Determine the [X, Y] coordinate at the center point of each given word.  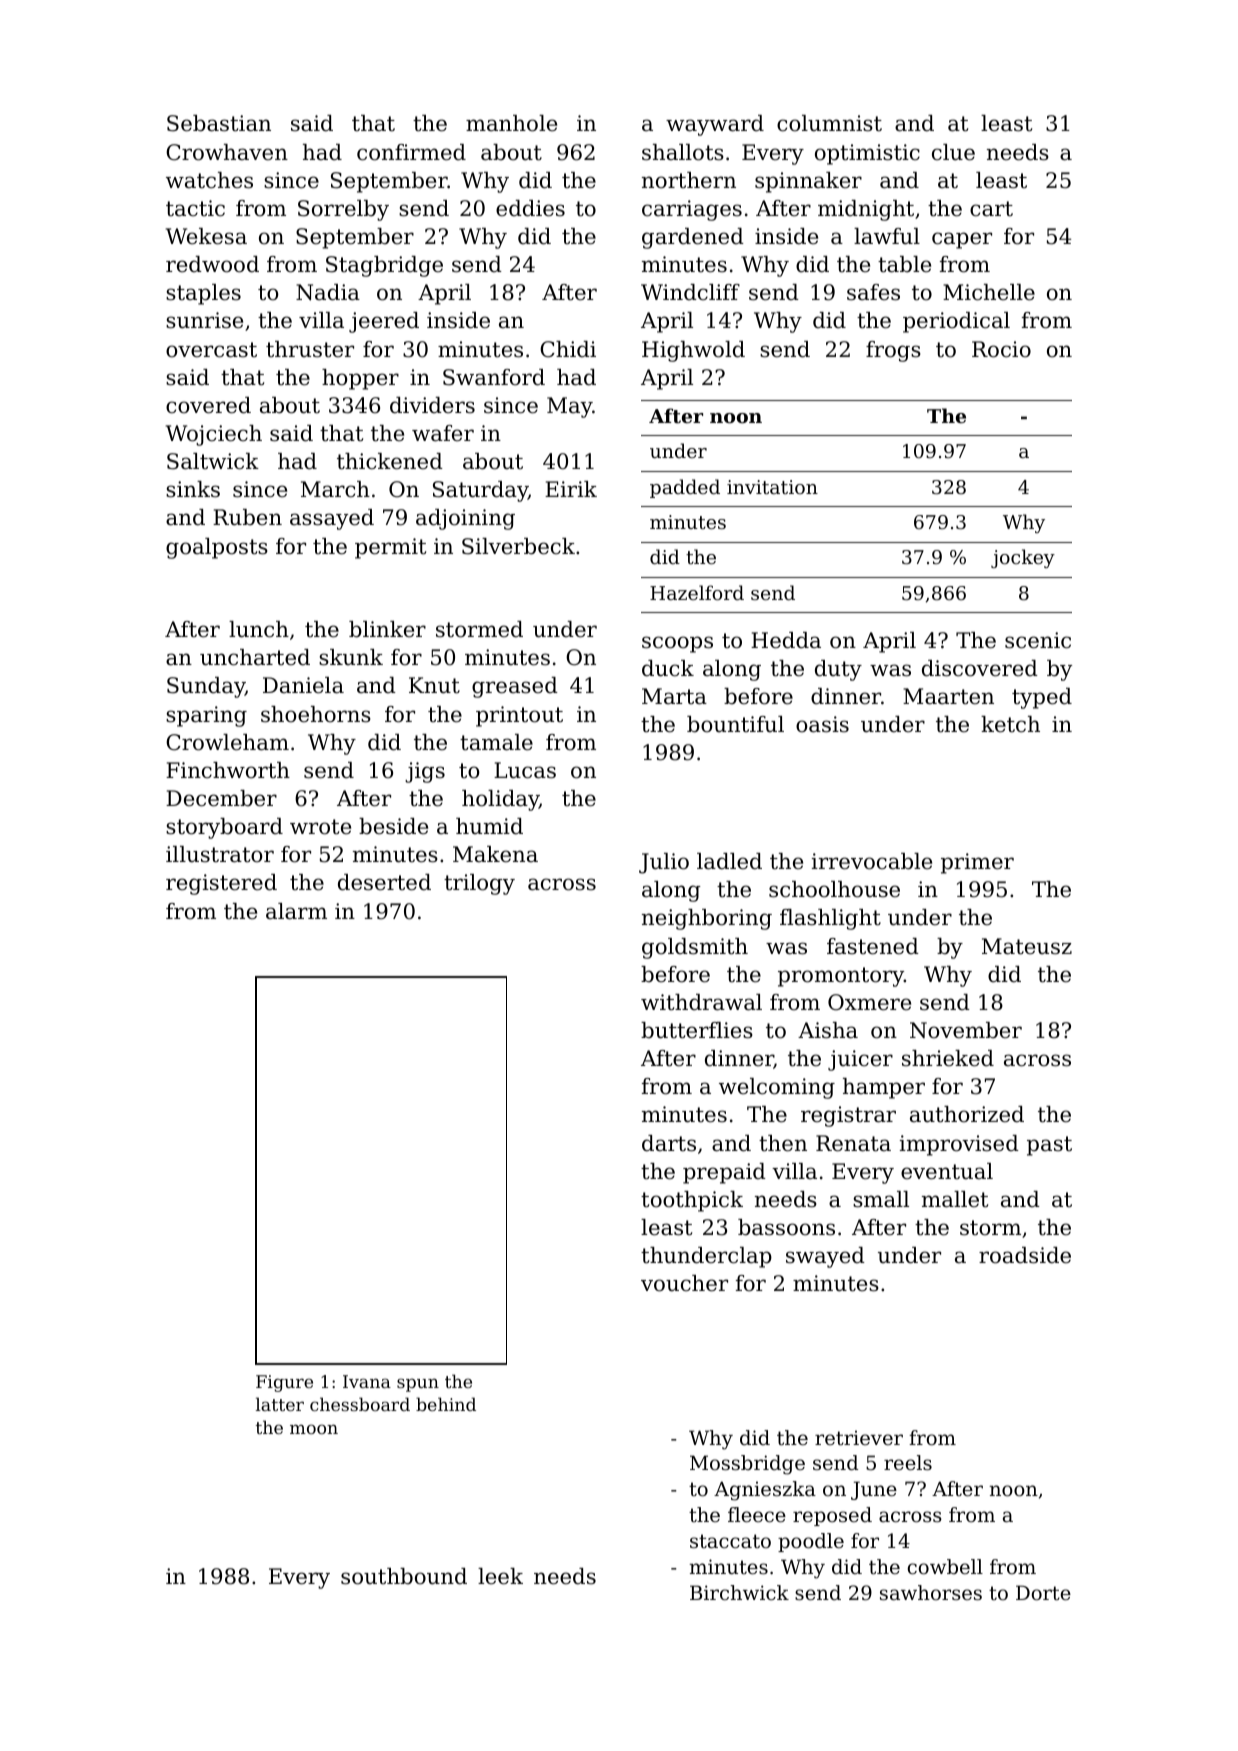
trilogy [479, 884]
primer [977, 863]
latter [280, 1404]
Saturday [480, 491]
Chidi [568, 349]
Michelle [989, 292]
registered [221, 884]
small [881, 1199]
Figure [284, 1383]
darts [669, 1143]
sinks [193, 489]
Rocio [1001, 349]
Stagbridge [384, 266]
